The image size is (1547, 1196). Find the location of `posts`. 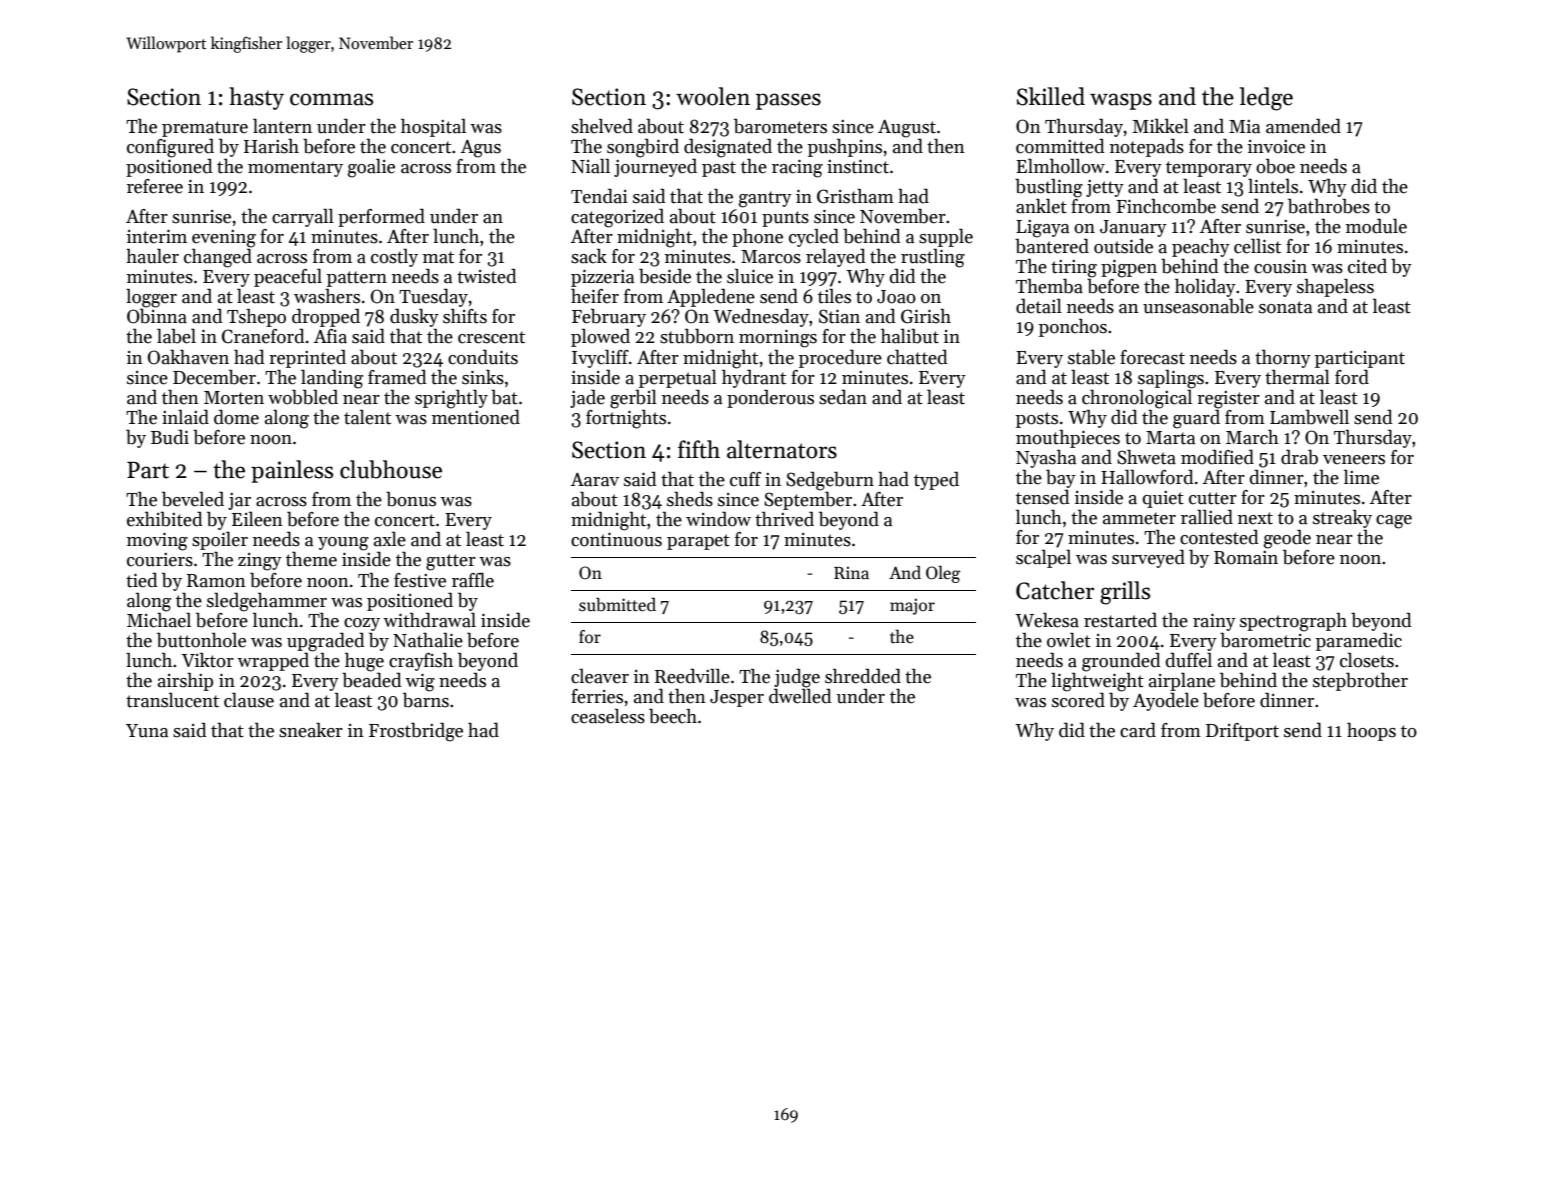

posts is located at coordinates (1037, 420).
